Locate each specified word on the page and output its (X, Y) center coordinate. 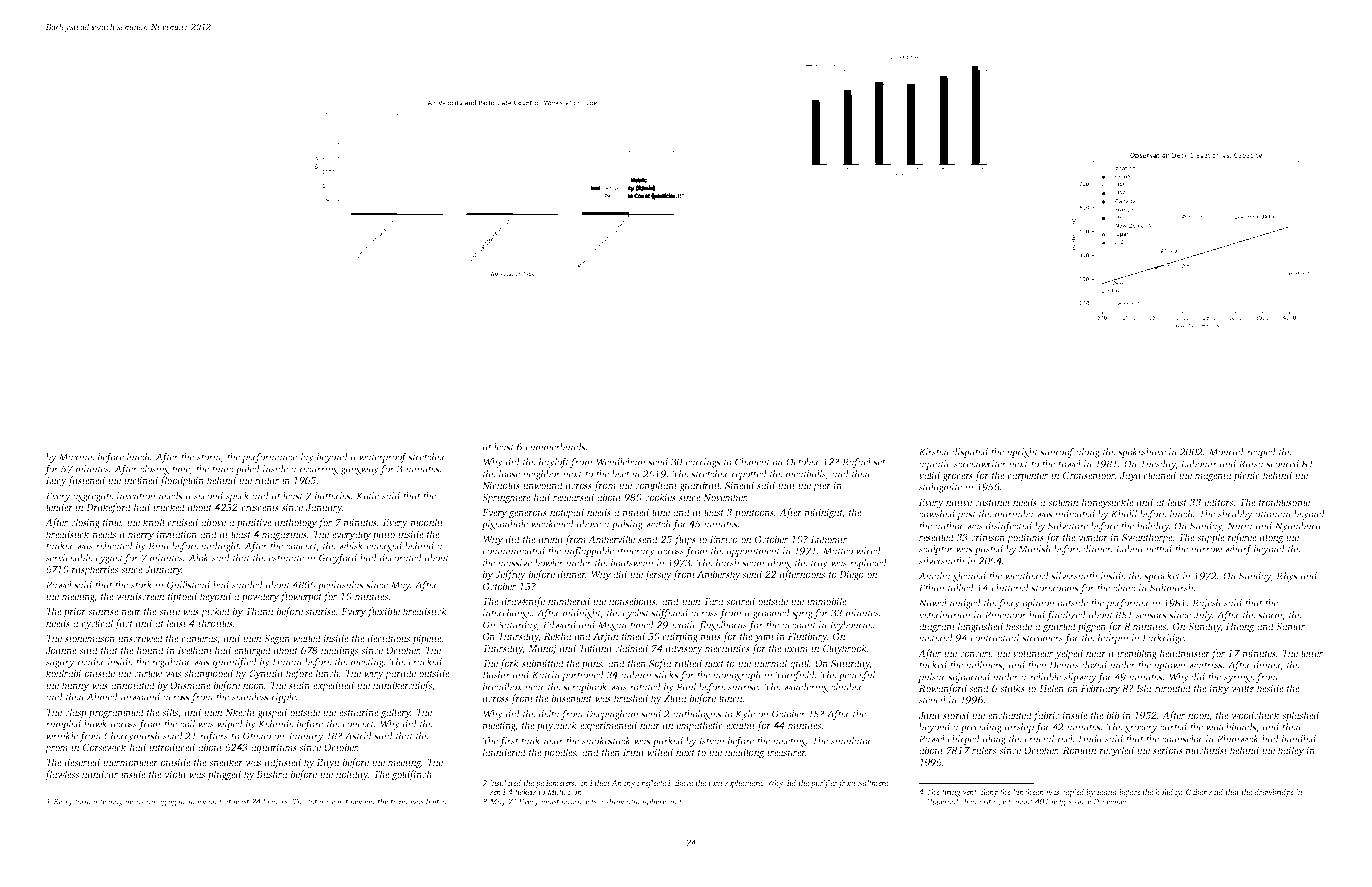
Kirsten (934, 452)
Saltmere (873, 783)
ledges (1062, 802)
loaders (275, 801)
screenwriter (980, 464)
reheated (114, 546)
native (959, 502)
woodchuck (1255, 715)
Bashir (496, 675)
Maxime (77, 457)
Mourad (1226, 452)
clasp (76, 713)
